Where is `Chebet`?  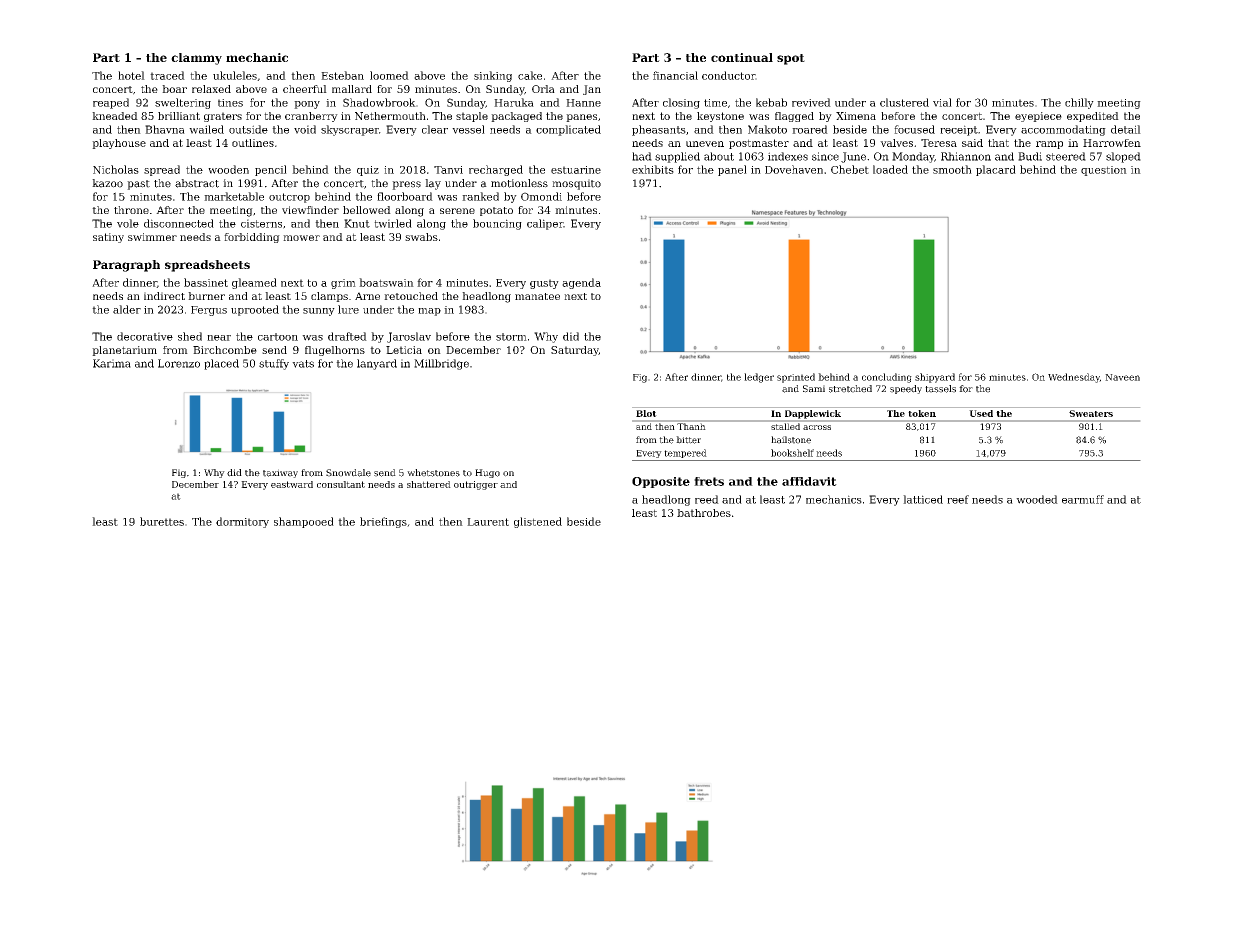 Chebet is located at coordinates (850, 169).
